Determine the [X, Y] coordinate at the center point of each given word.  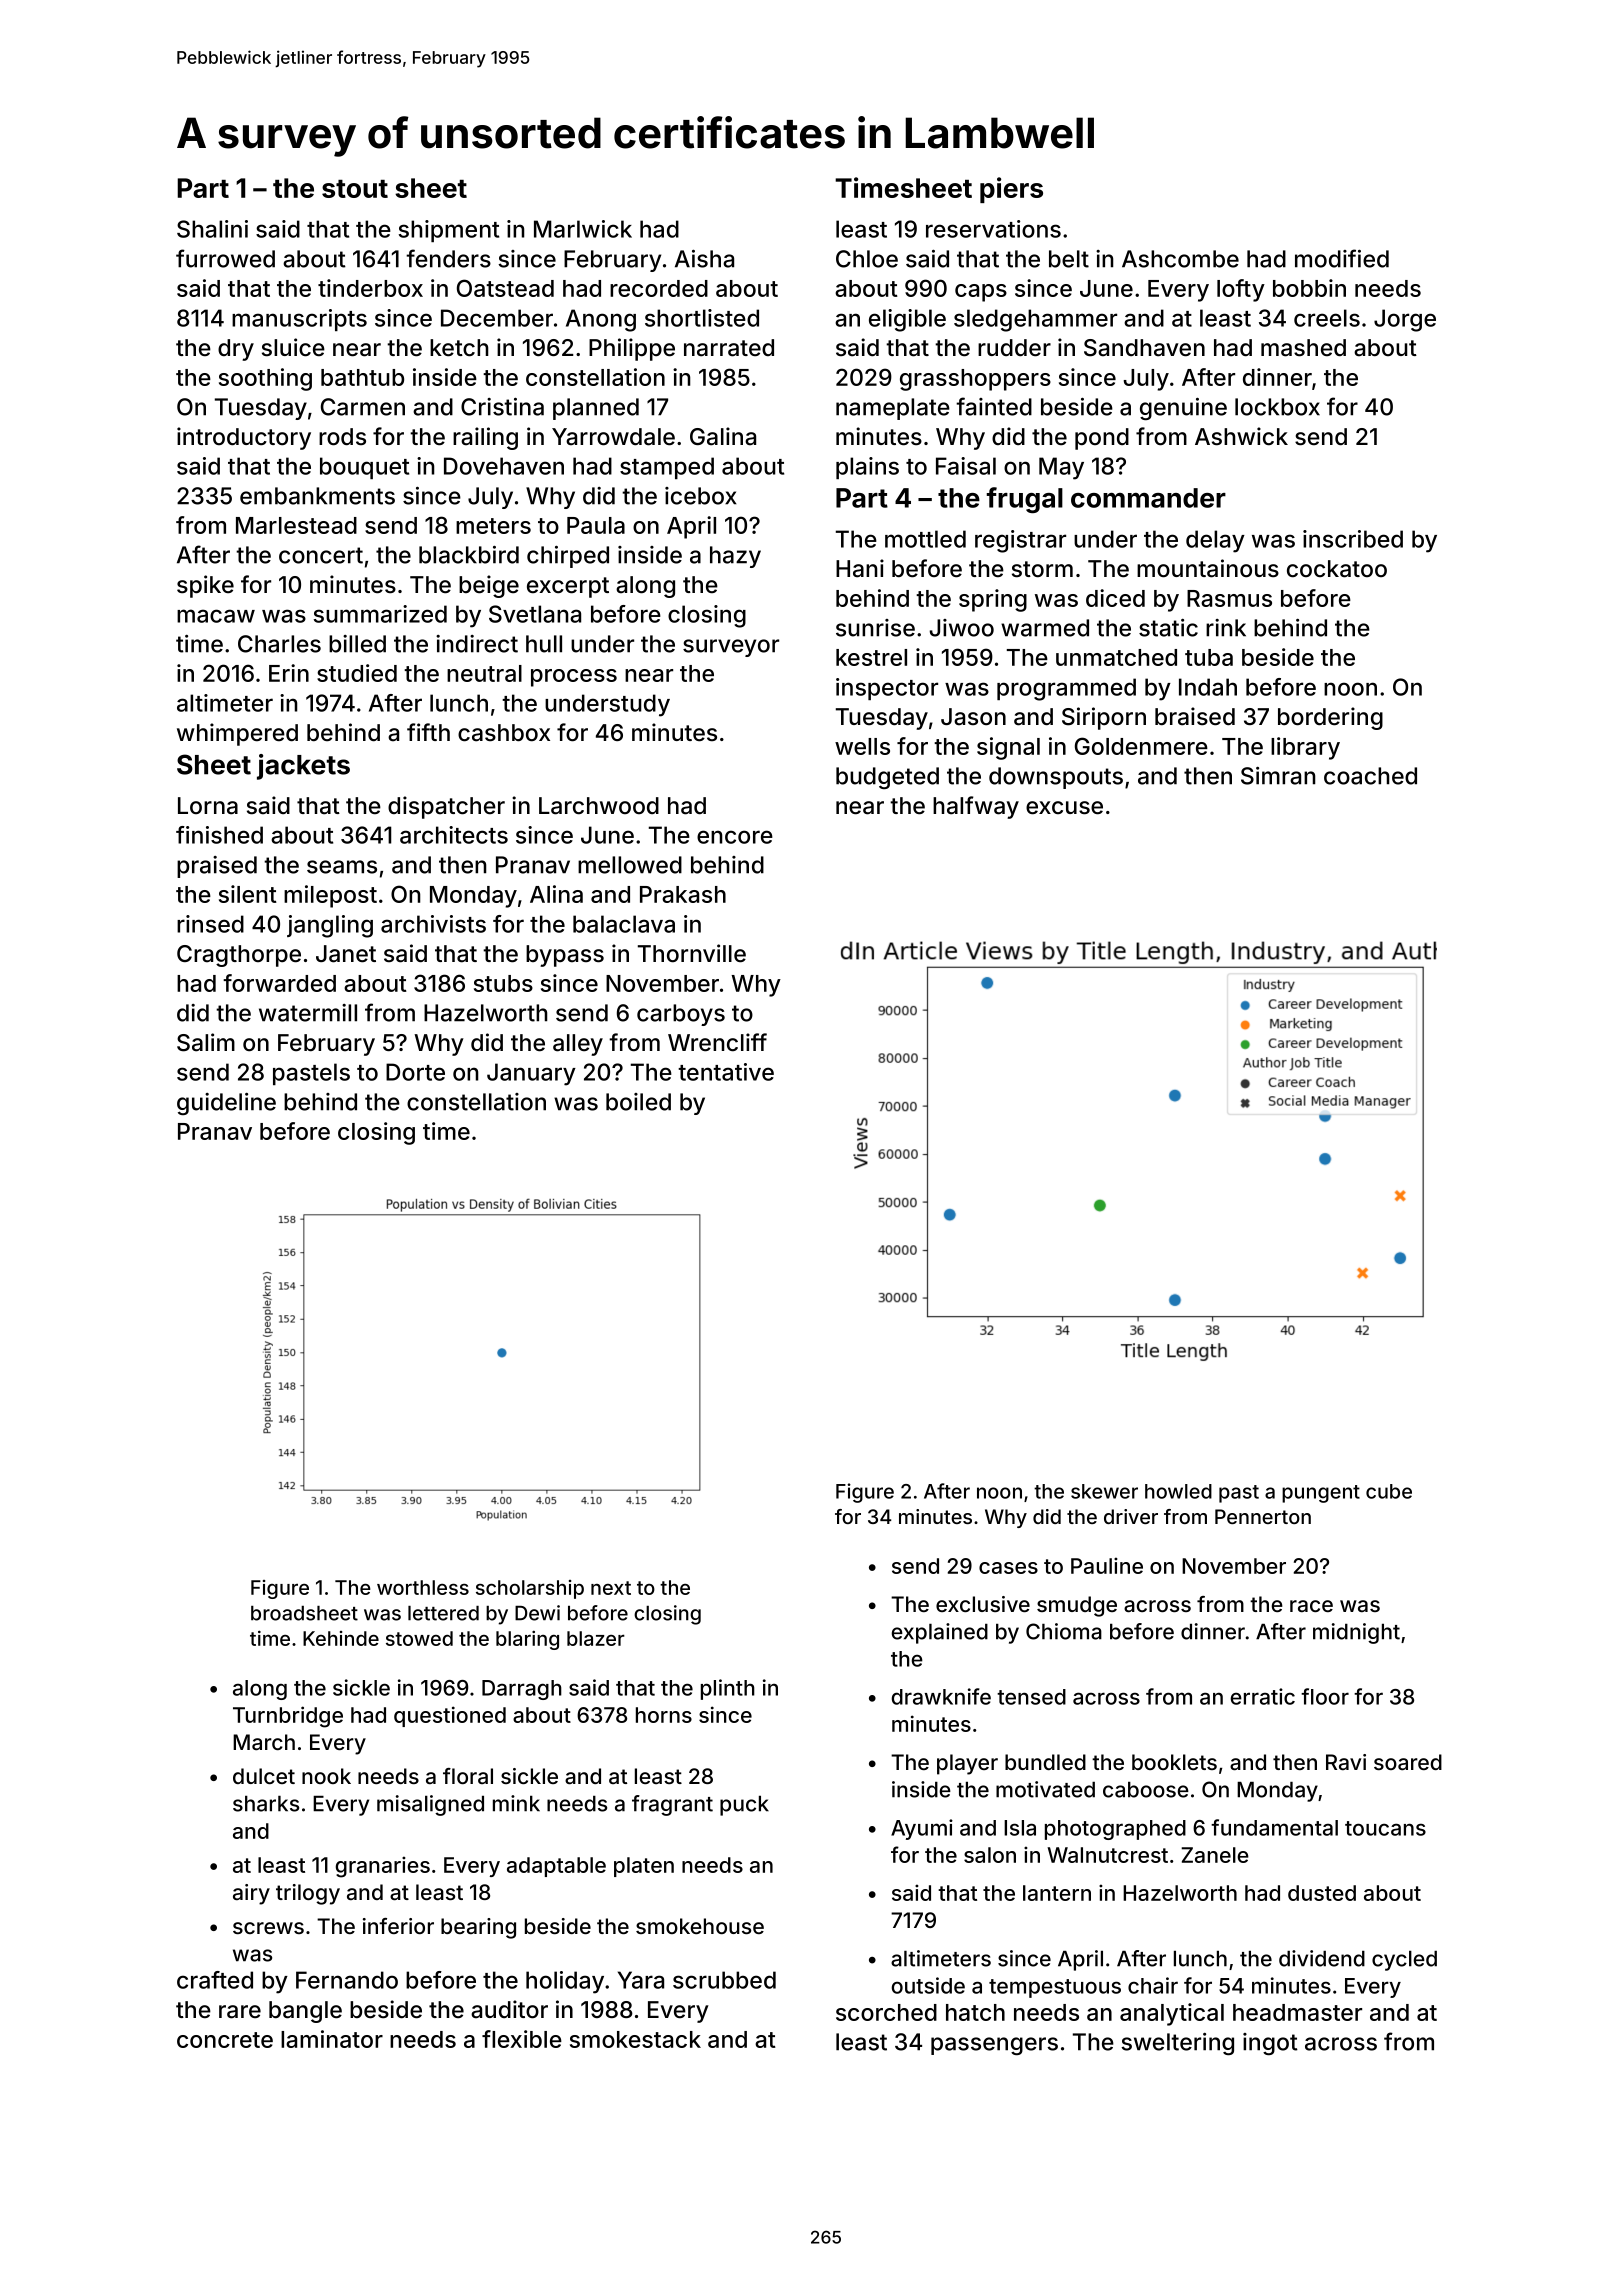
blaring [527, 1640]
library [1305, 748]
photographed [1115, 1830]
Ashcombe [1180, 259]
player [967, 1764]
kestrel [871, 657]
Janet [346, 954]
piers [1011, 190]
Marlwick [583, 229]
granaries [383, 1867]
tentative [726, 1072]
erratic [1263, 1696]
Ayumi [922, 1829]
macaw [216, 616]
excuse [1064, 808]
